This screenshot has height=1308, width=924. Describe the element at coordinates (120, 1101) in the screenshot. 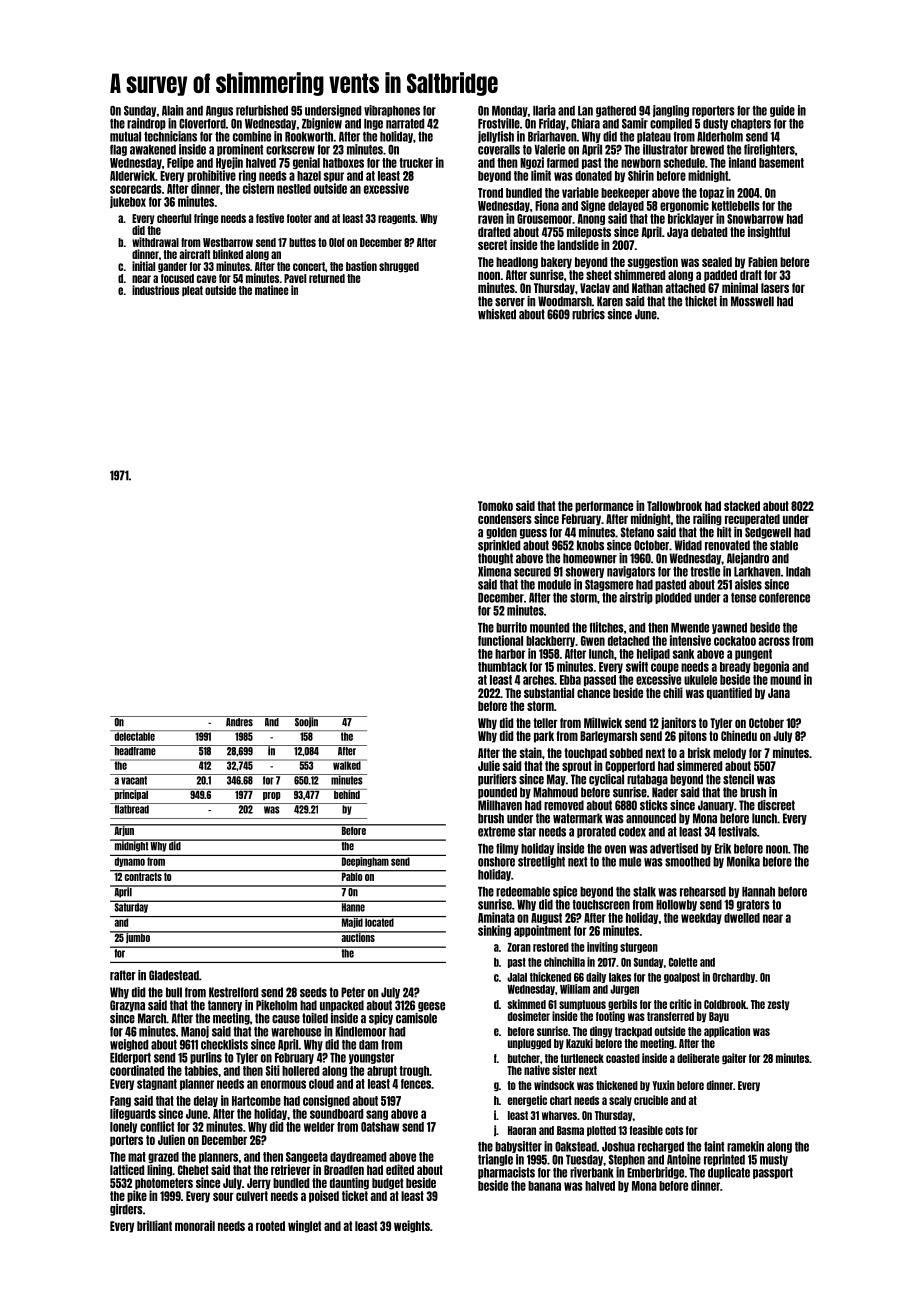

I see `Fang` at that location.
